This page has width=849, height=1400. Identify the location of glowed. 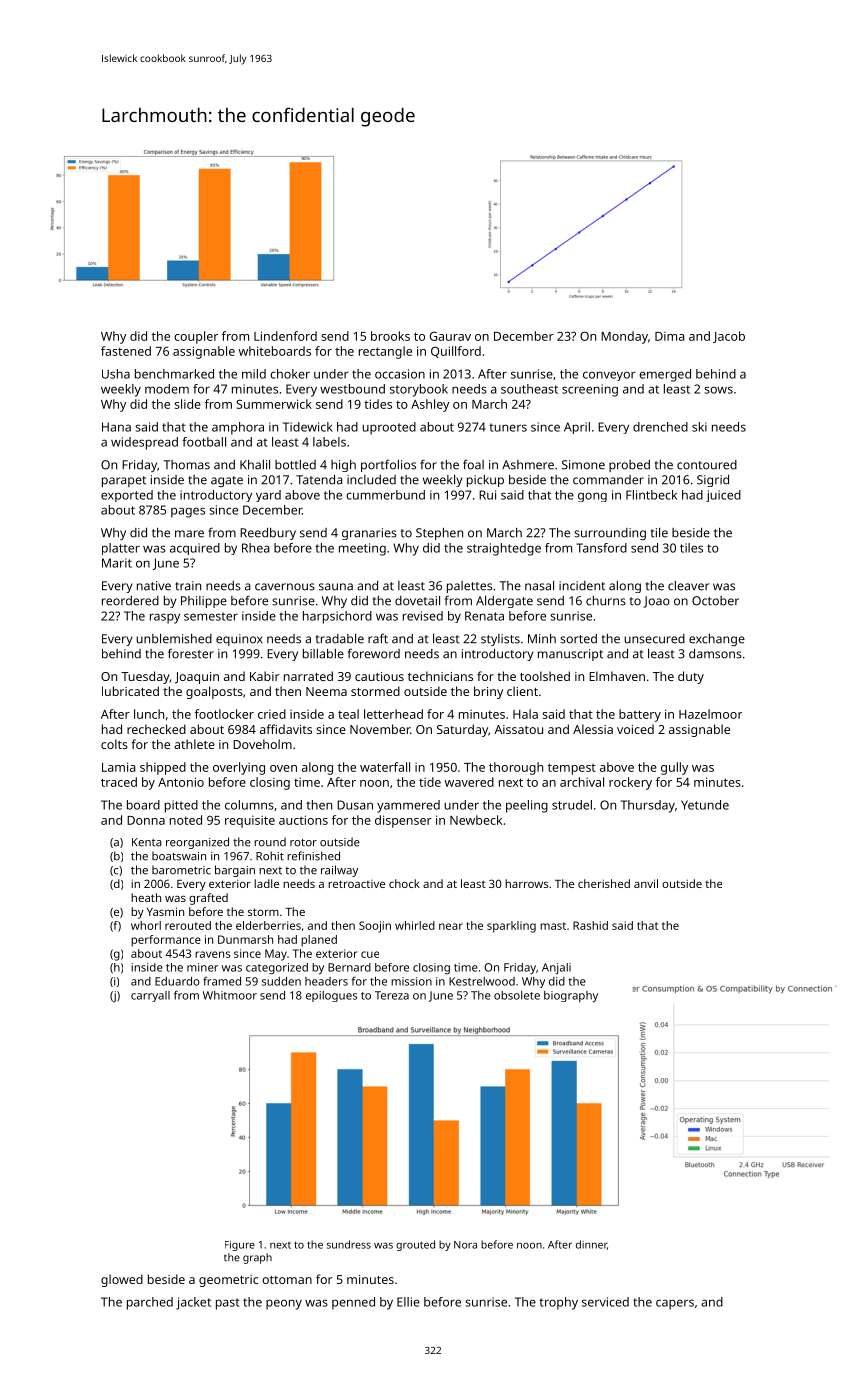
(122, 1280).
